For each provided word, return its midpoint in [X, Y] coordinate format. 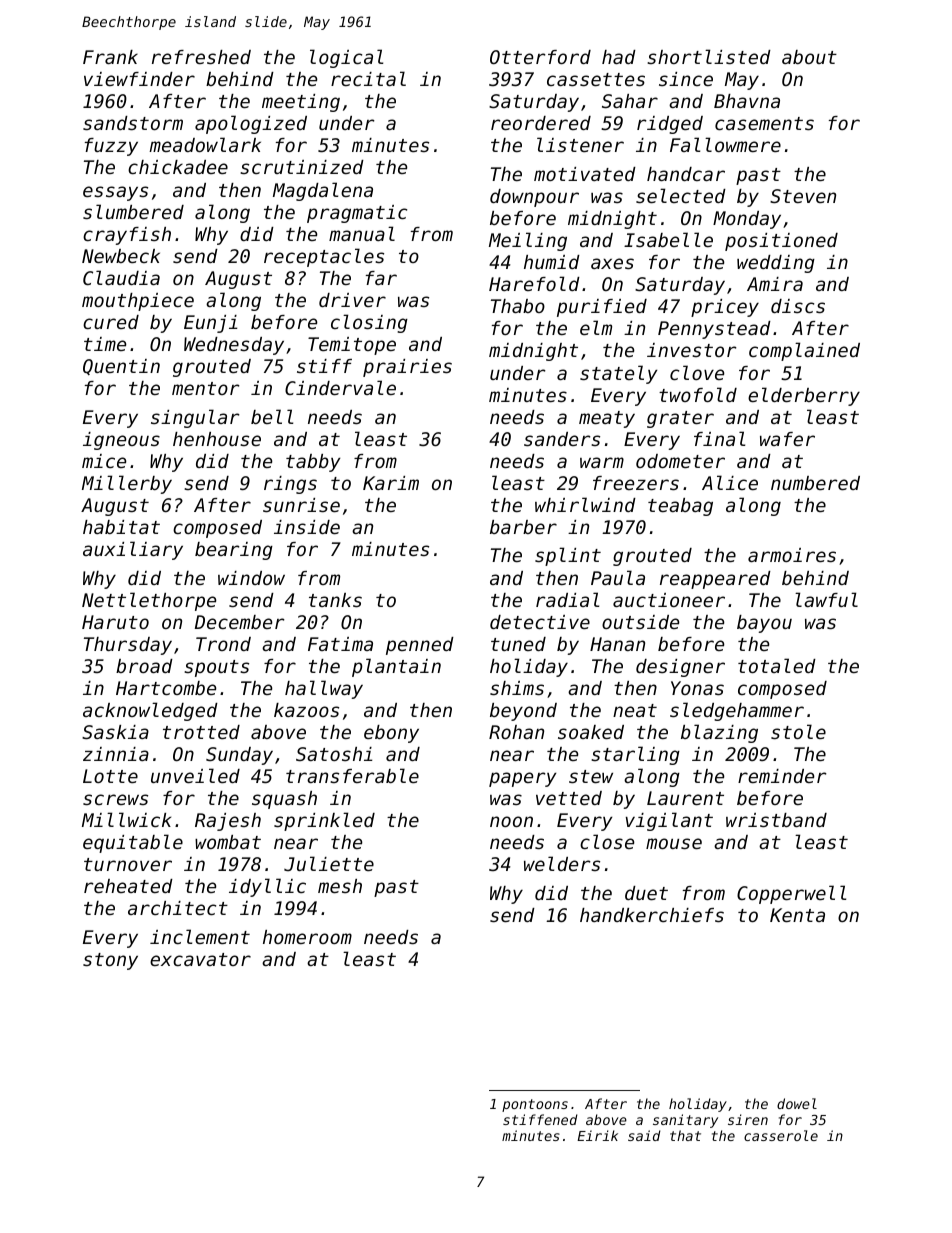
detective [540, 622]
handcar [686, 174]
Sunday [239, 756]
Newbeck [121, 256]
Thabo [518, 306]
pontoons [535, 1105]
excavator [200, 959]
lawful [826, 599]
